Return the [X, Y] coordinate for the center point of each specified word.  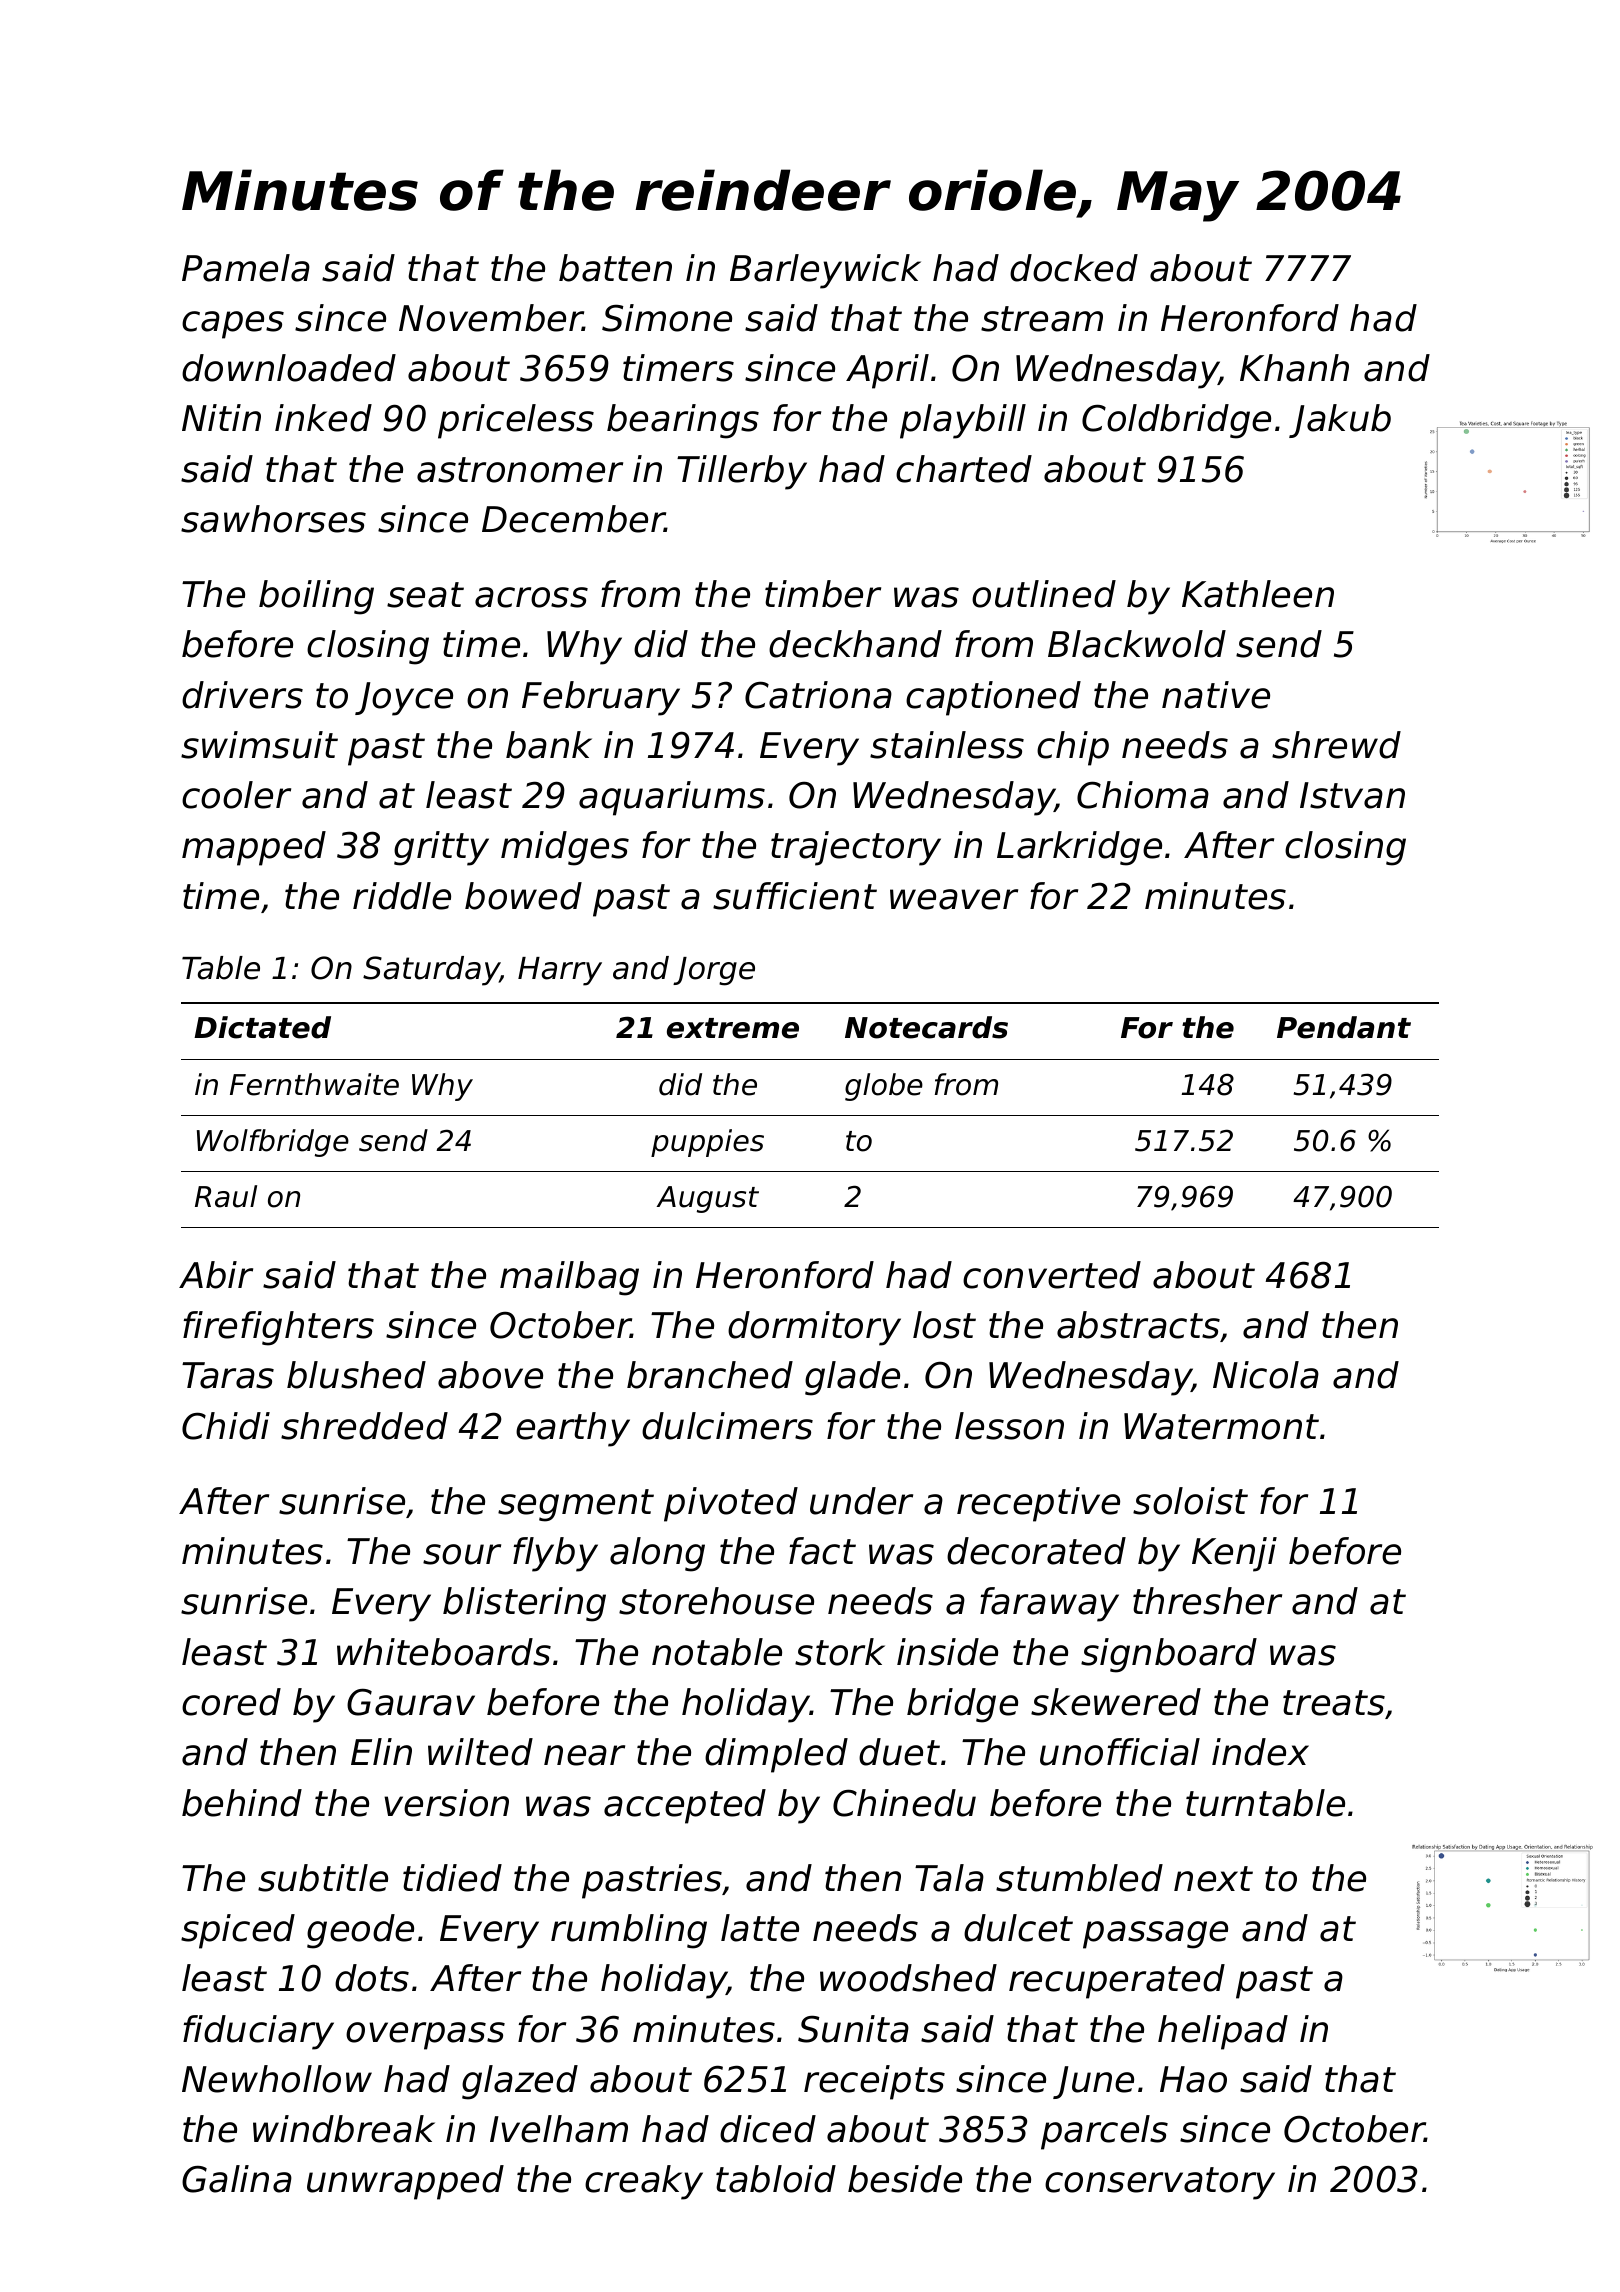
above [490, 1375]
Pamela [246, 268]
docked [1074, 268]
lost [944, 1325]
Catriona [818, 695]
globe [884, 1087]
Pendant [1344, 1027]
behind [242, 1803]
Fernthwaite [314, 1084]
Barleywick [825, 271]
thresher [1207, 1601]
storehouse [716, 1601]
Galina [237, 2179]
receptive [1038, 1504]
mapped [254, 848]
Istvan [1352, 795]
